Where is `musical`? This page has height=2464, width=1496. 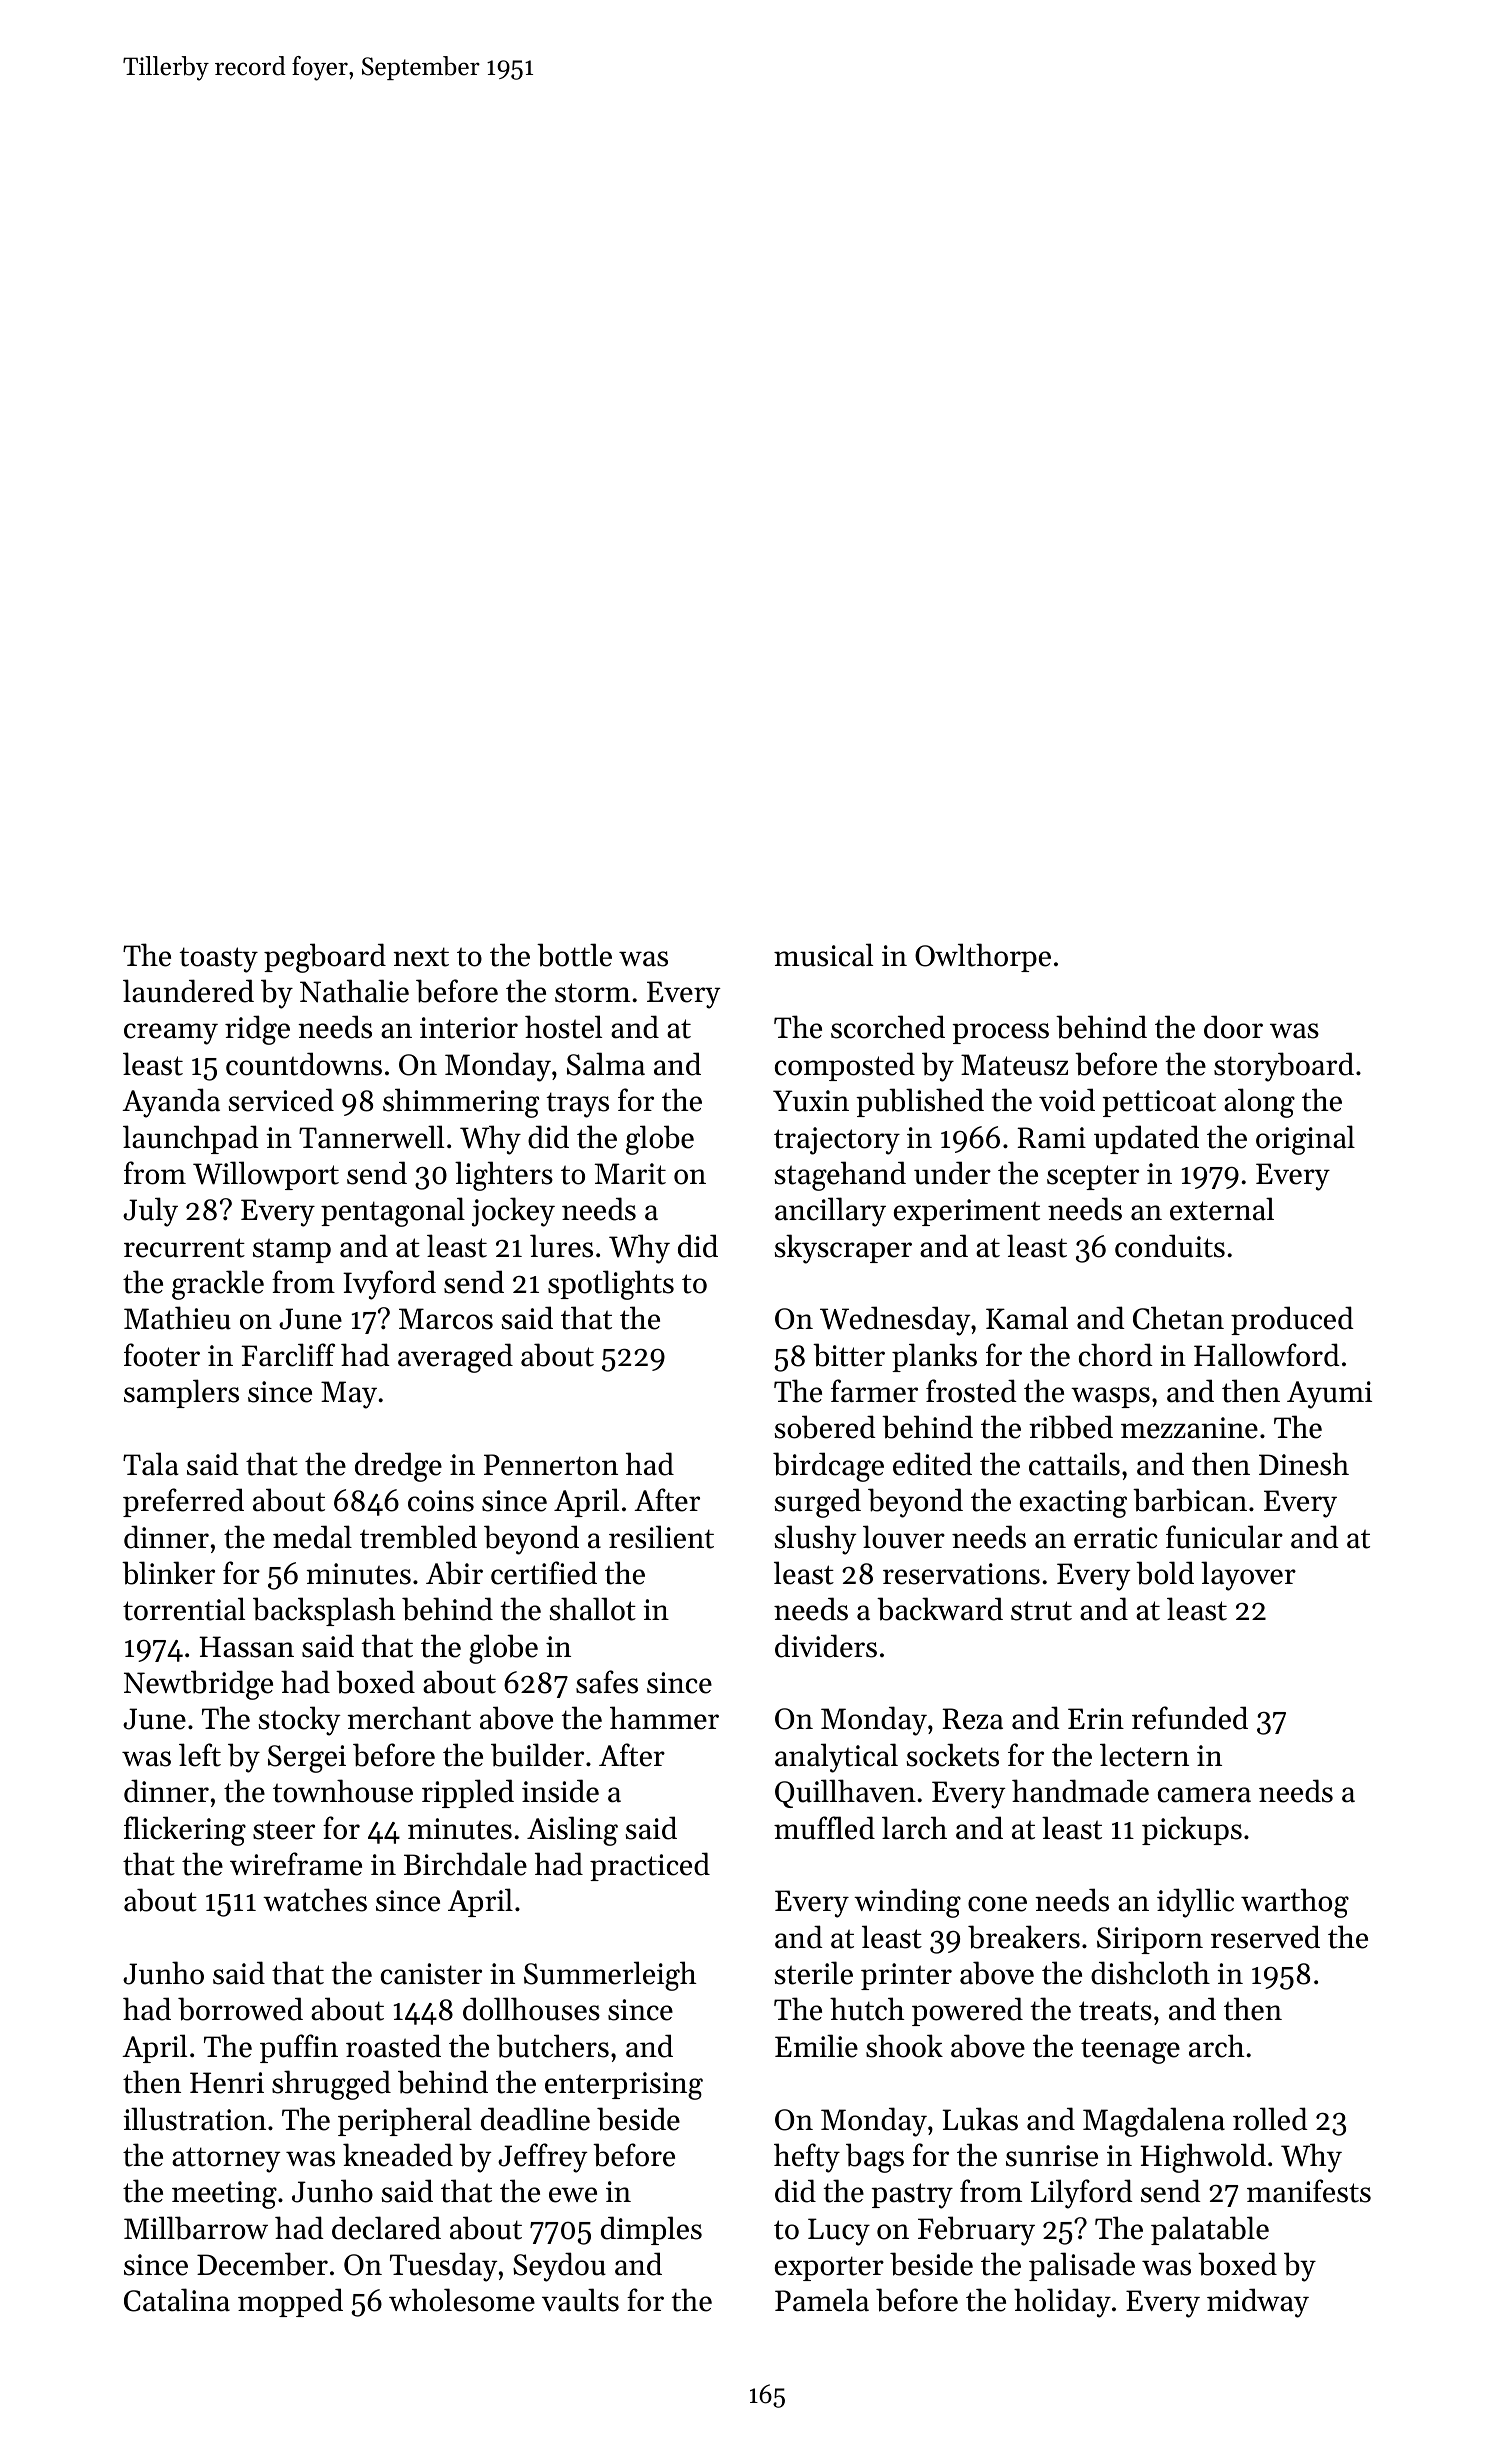 musical is located at coordinates (823, 955).
